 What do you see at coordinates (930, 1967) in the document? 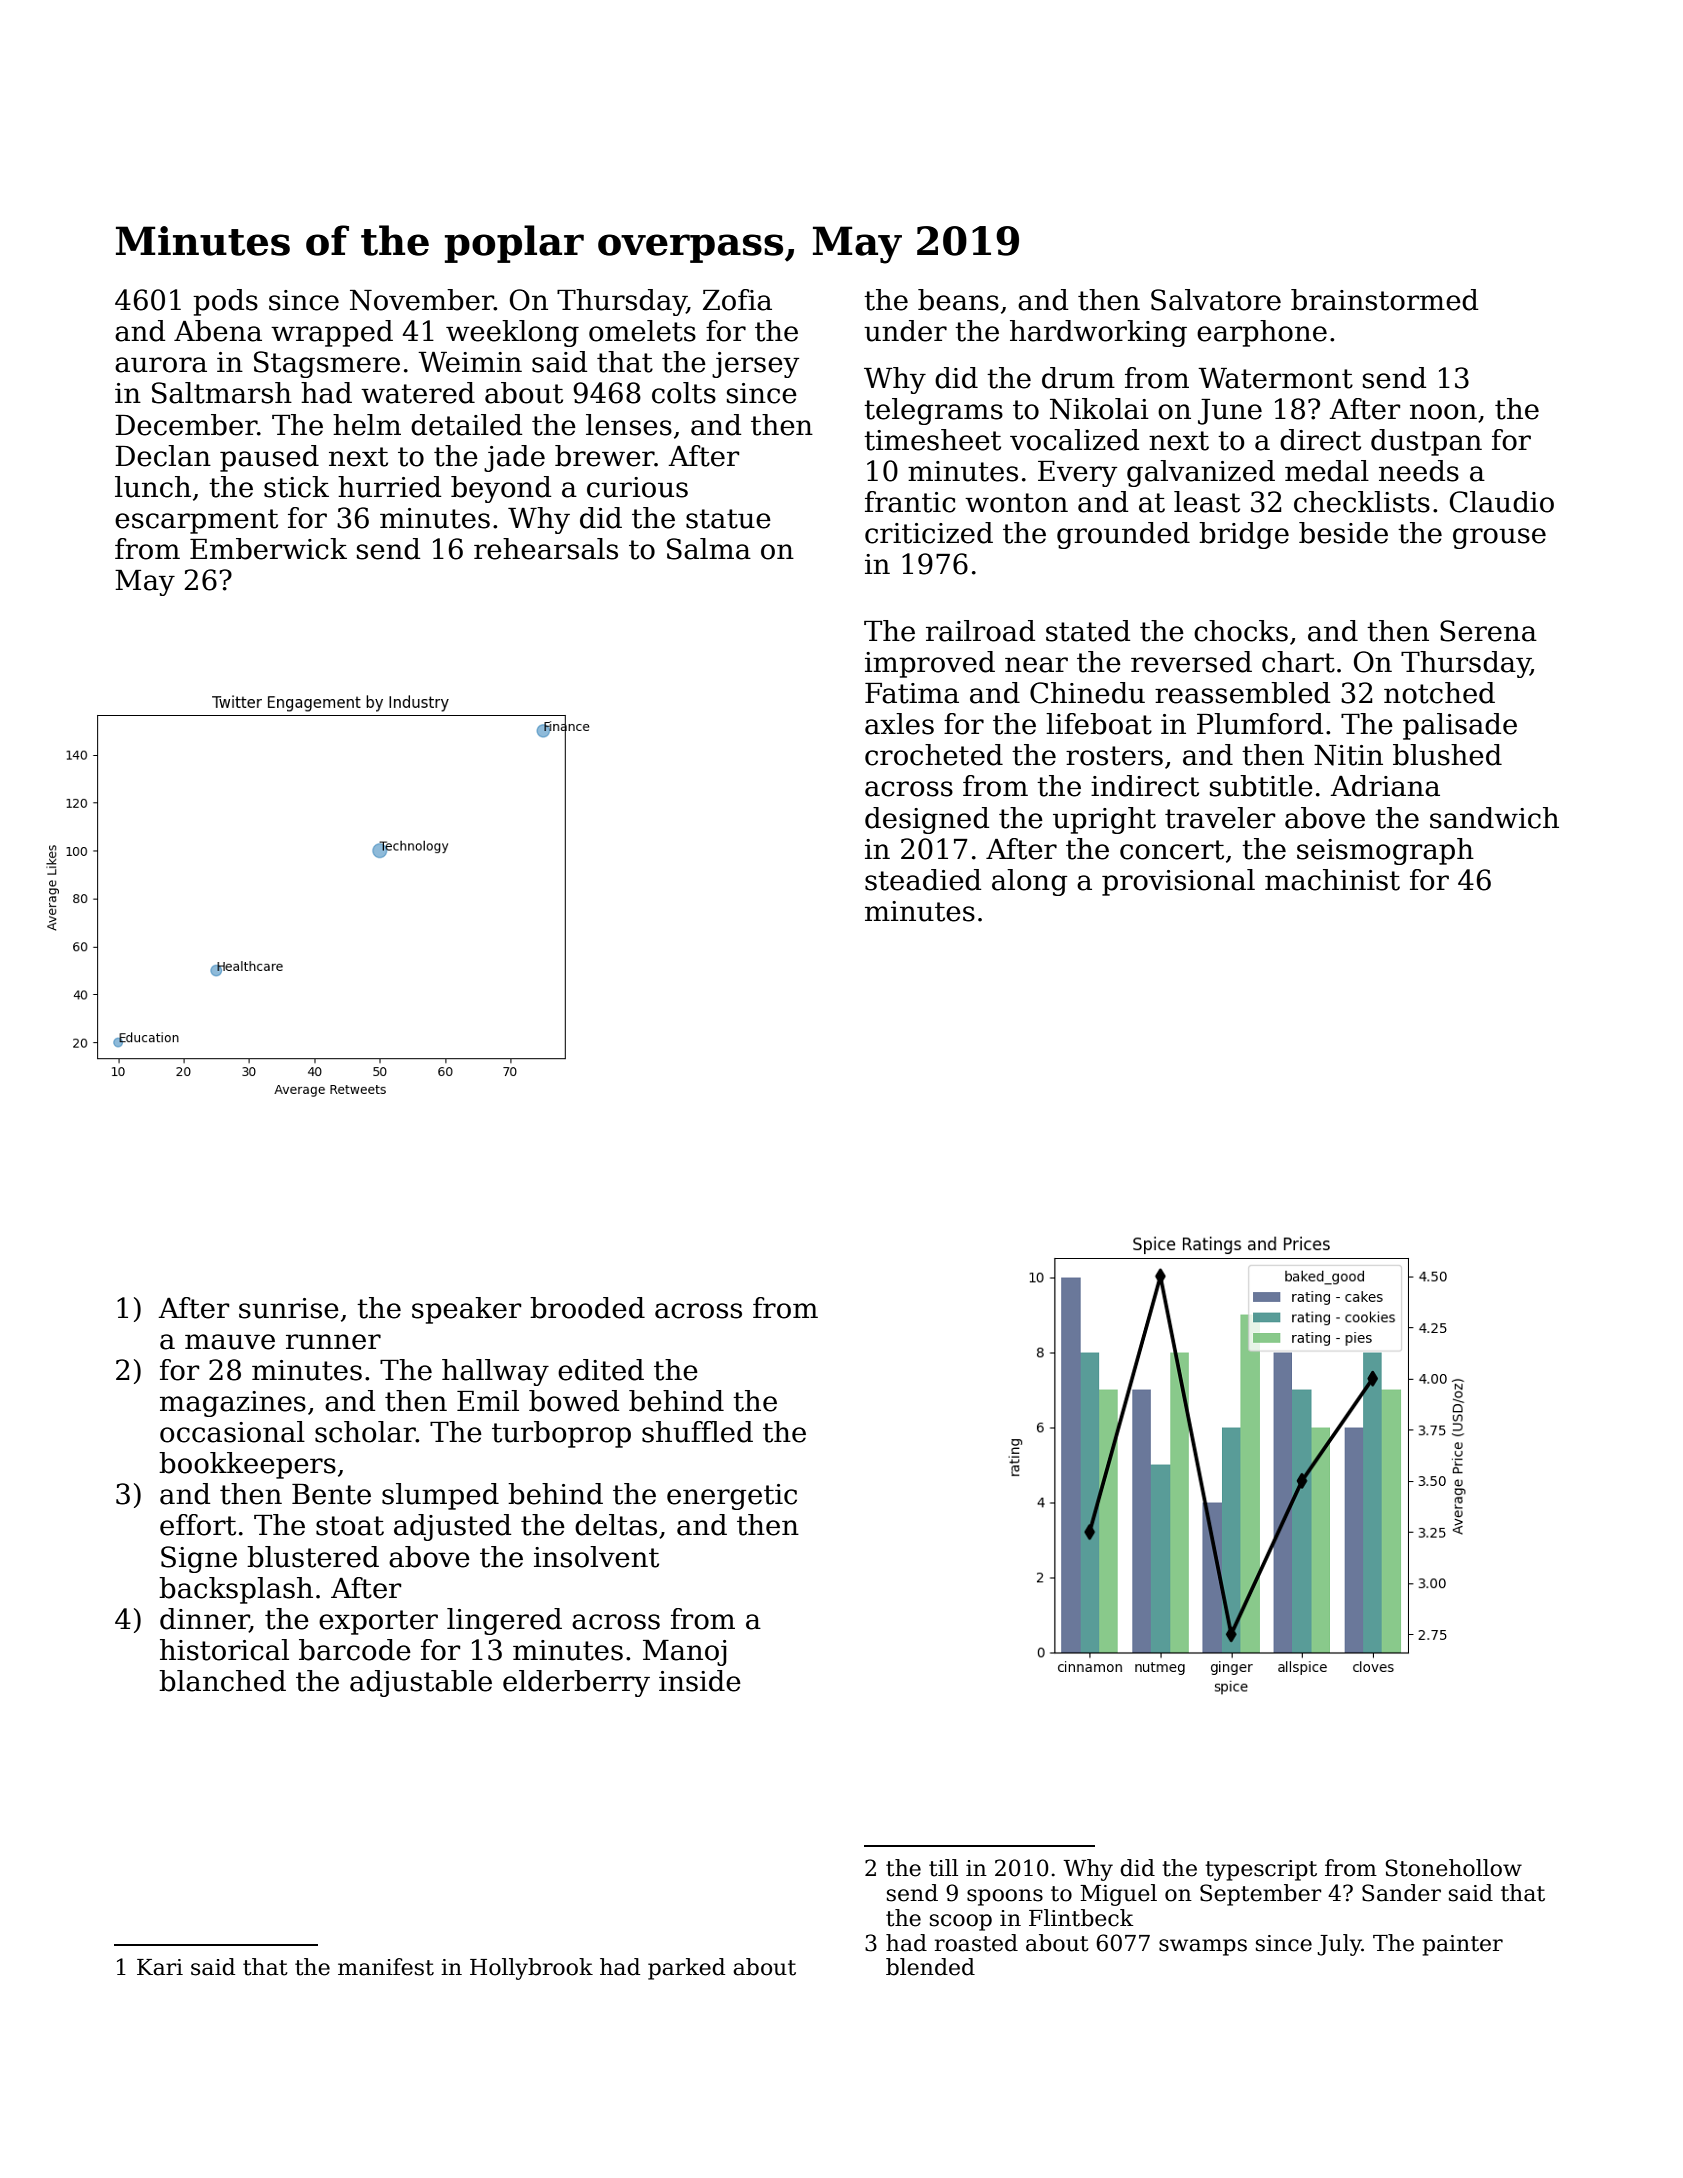
I see `blended` at bounding box center [930, 1967].
